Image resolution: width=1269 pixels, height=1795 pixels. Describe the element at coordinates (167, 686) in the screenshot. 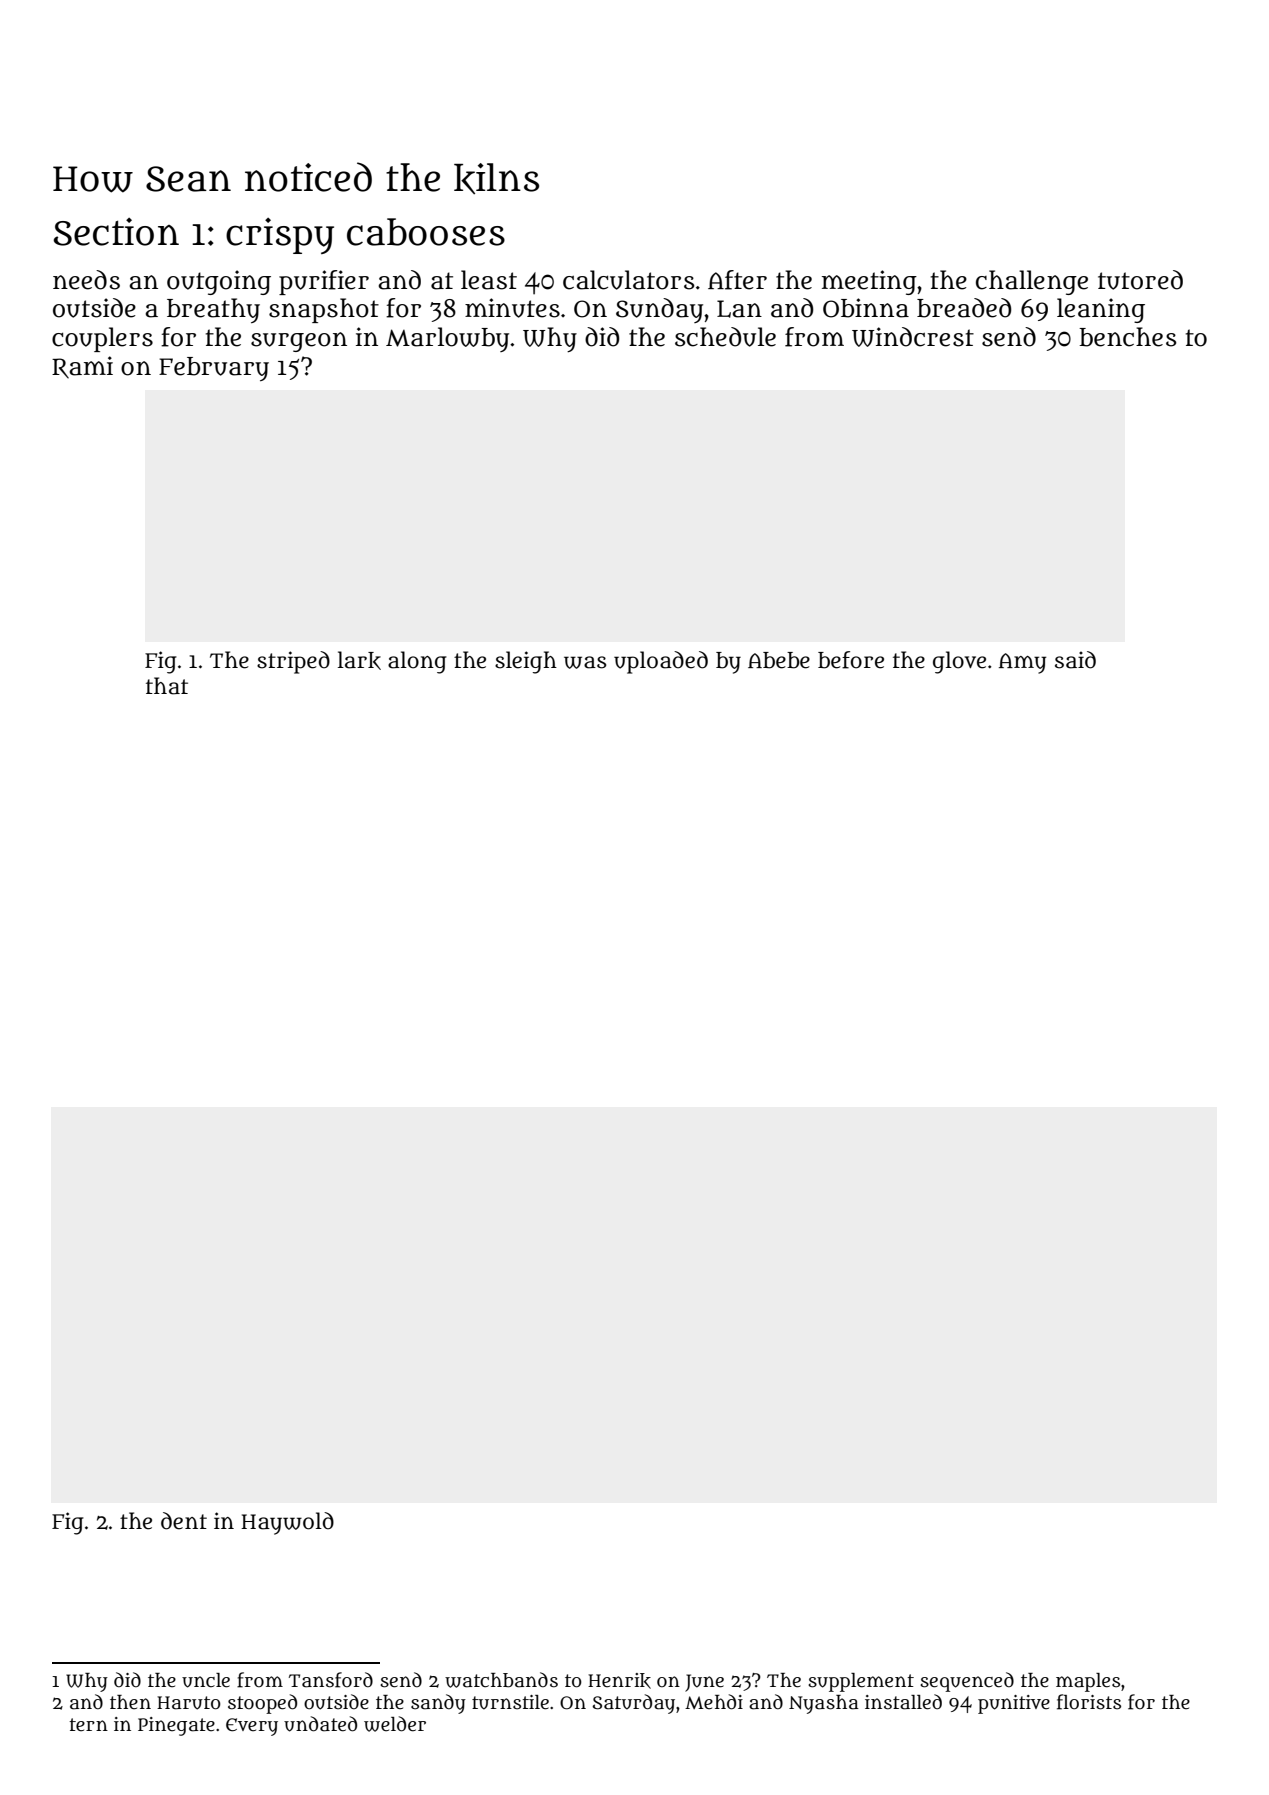

I see `that` at that location.
